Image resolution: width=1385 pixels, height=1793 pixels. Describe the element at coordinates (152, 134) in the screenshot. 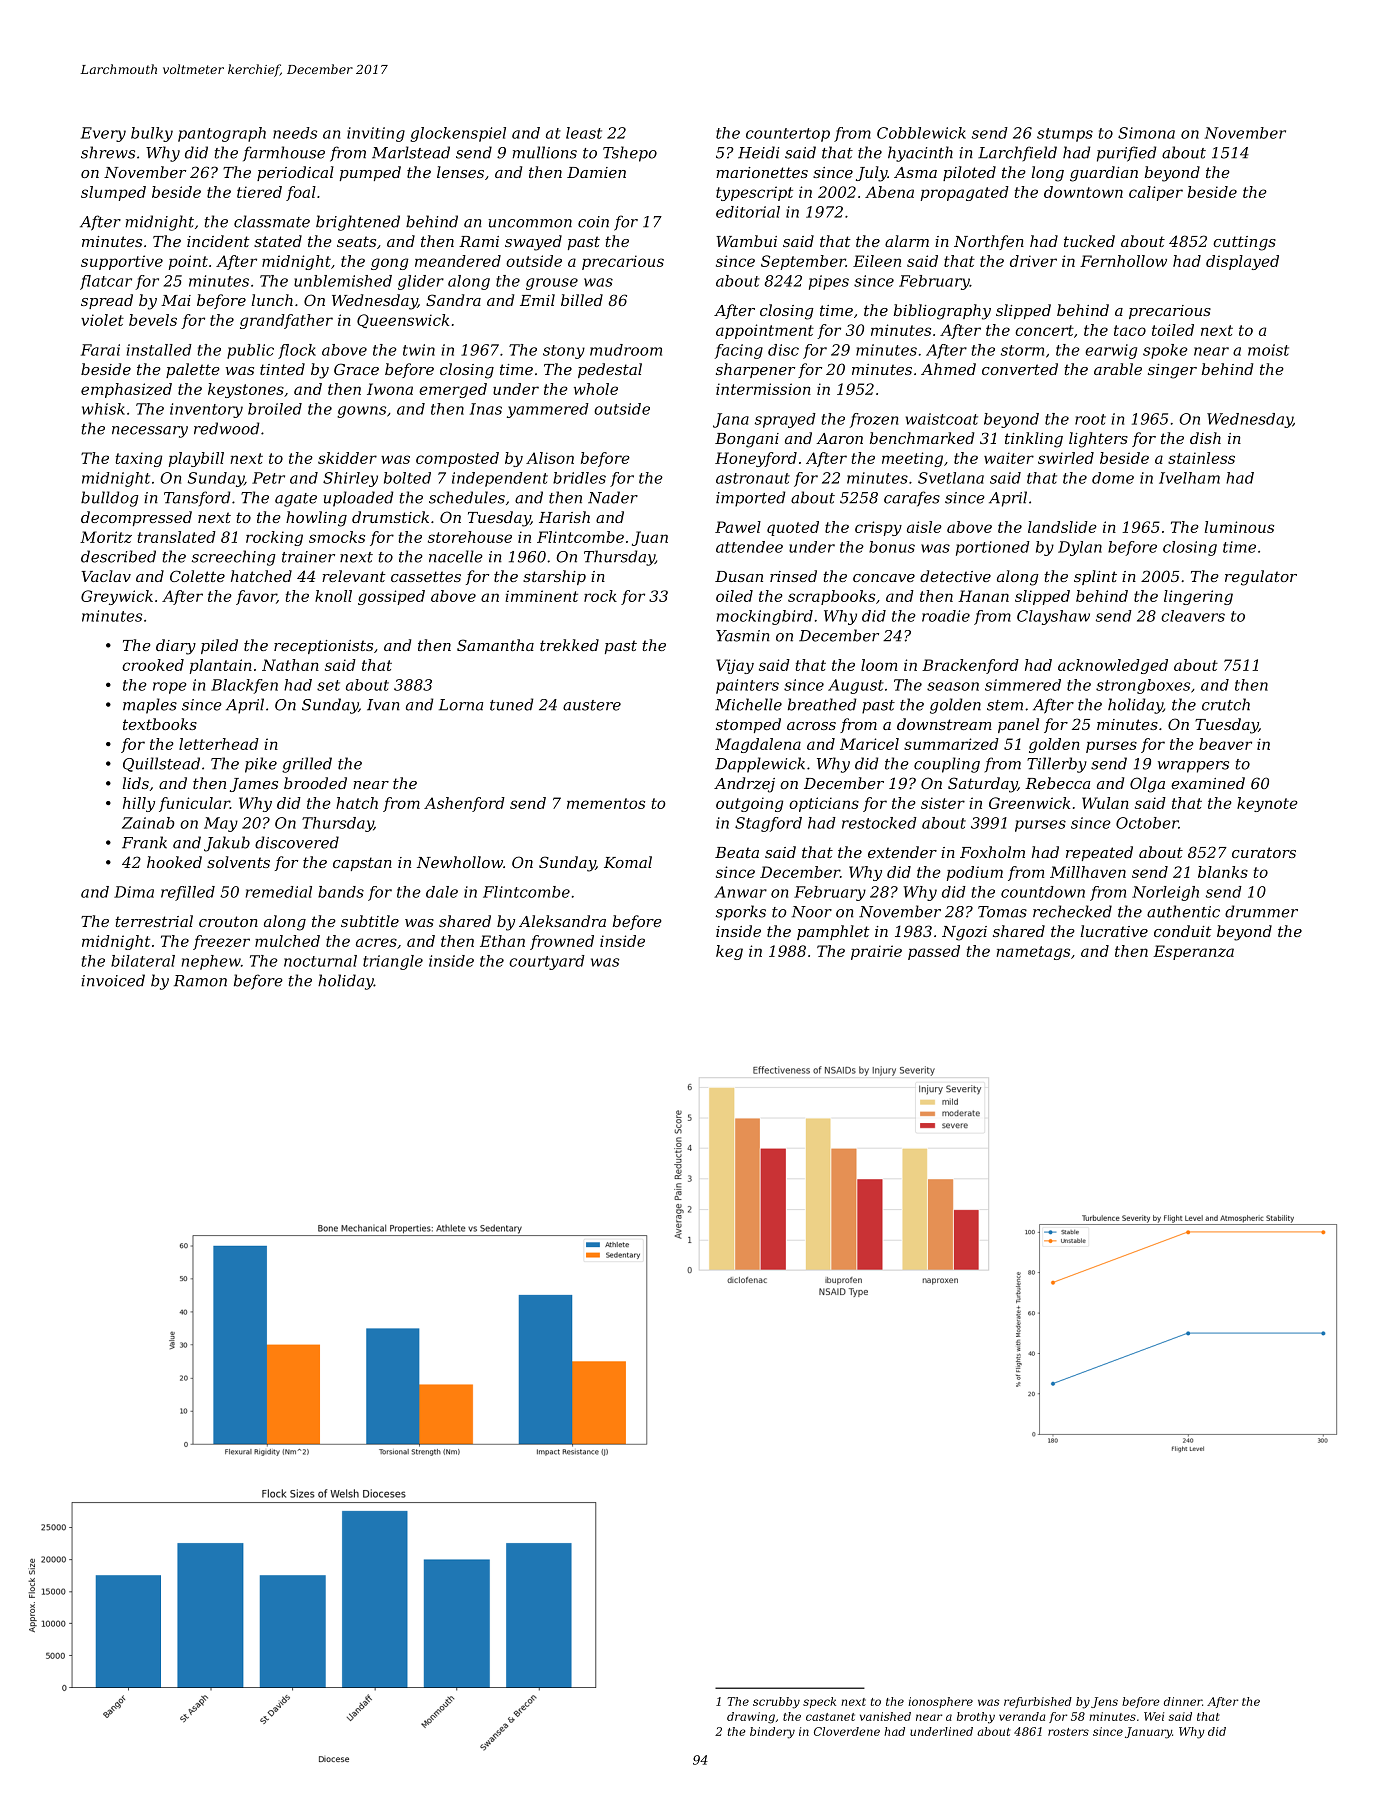

I see `bulky` at that location.
